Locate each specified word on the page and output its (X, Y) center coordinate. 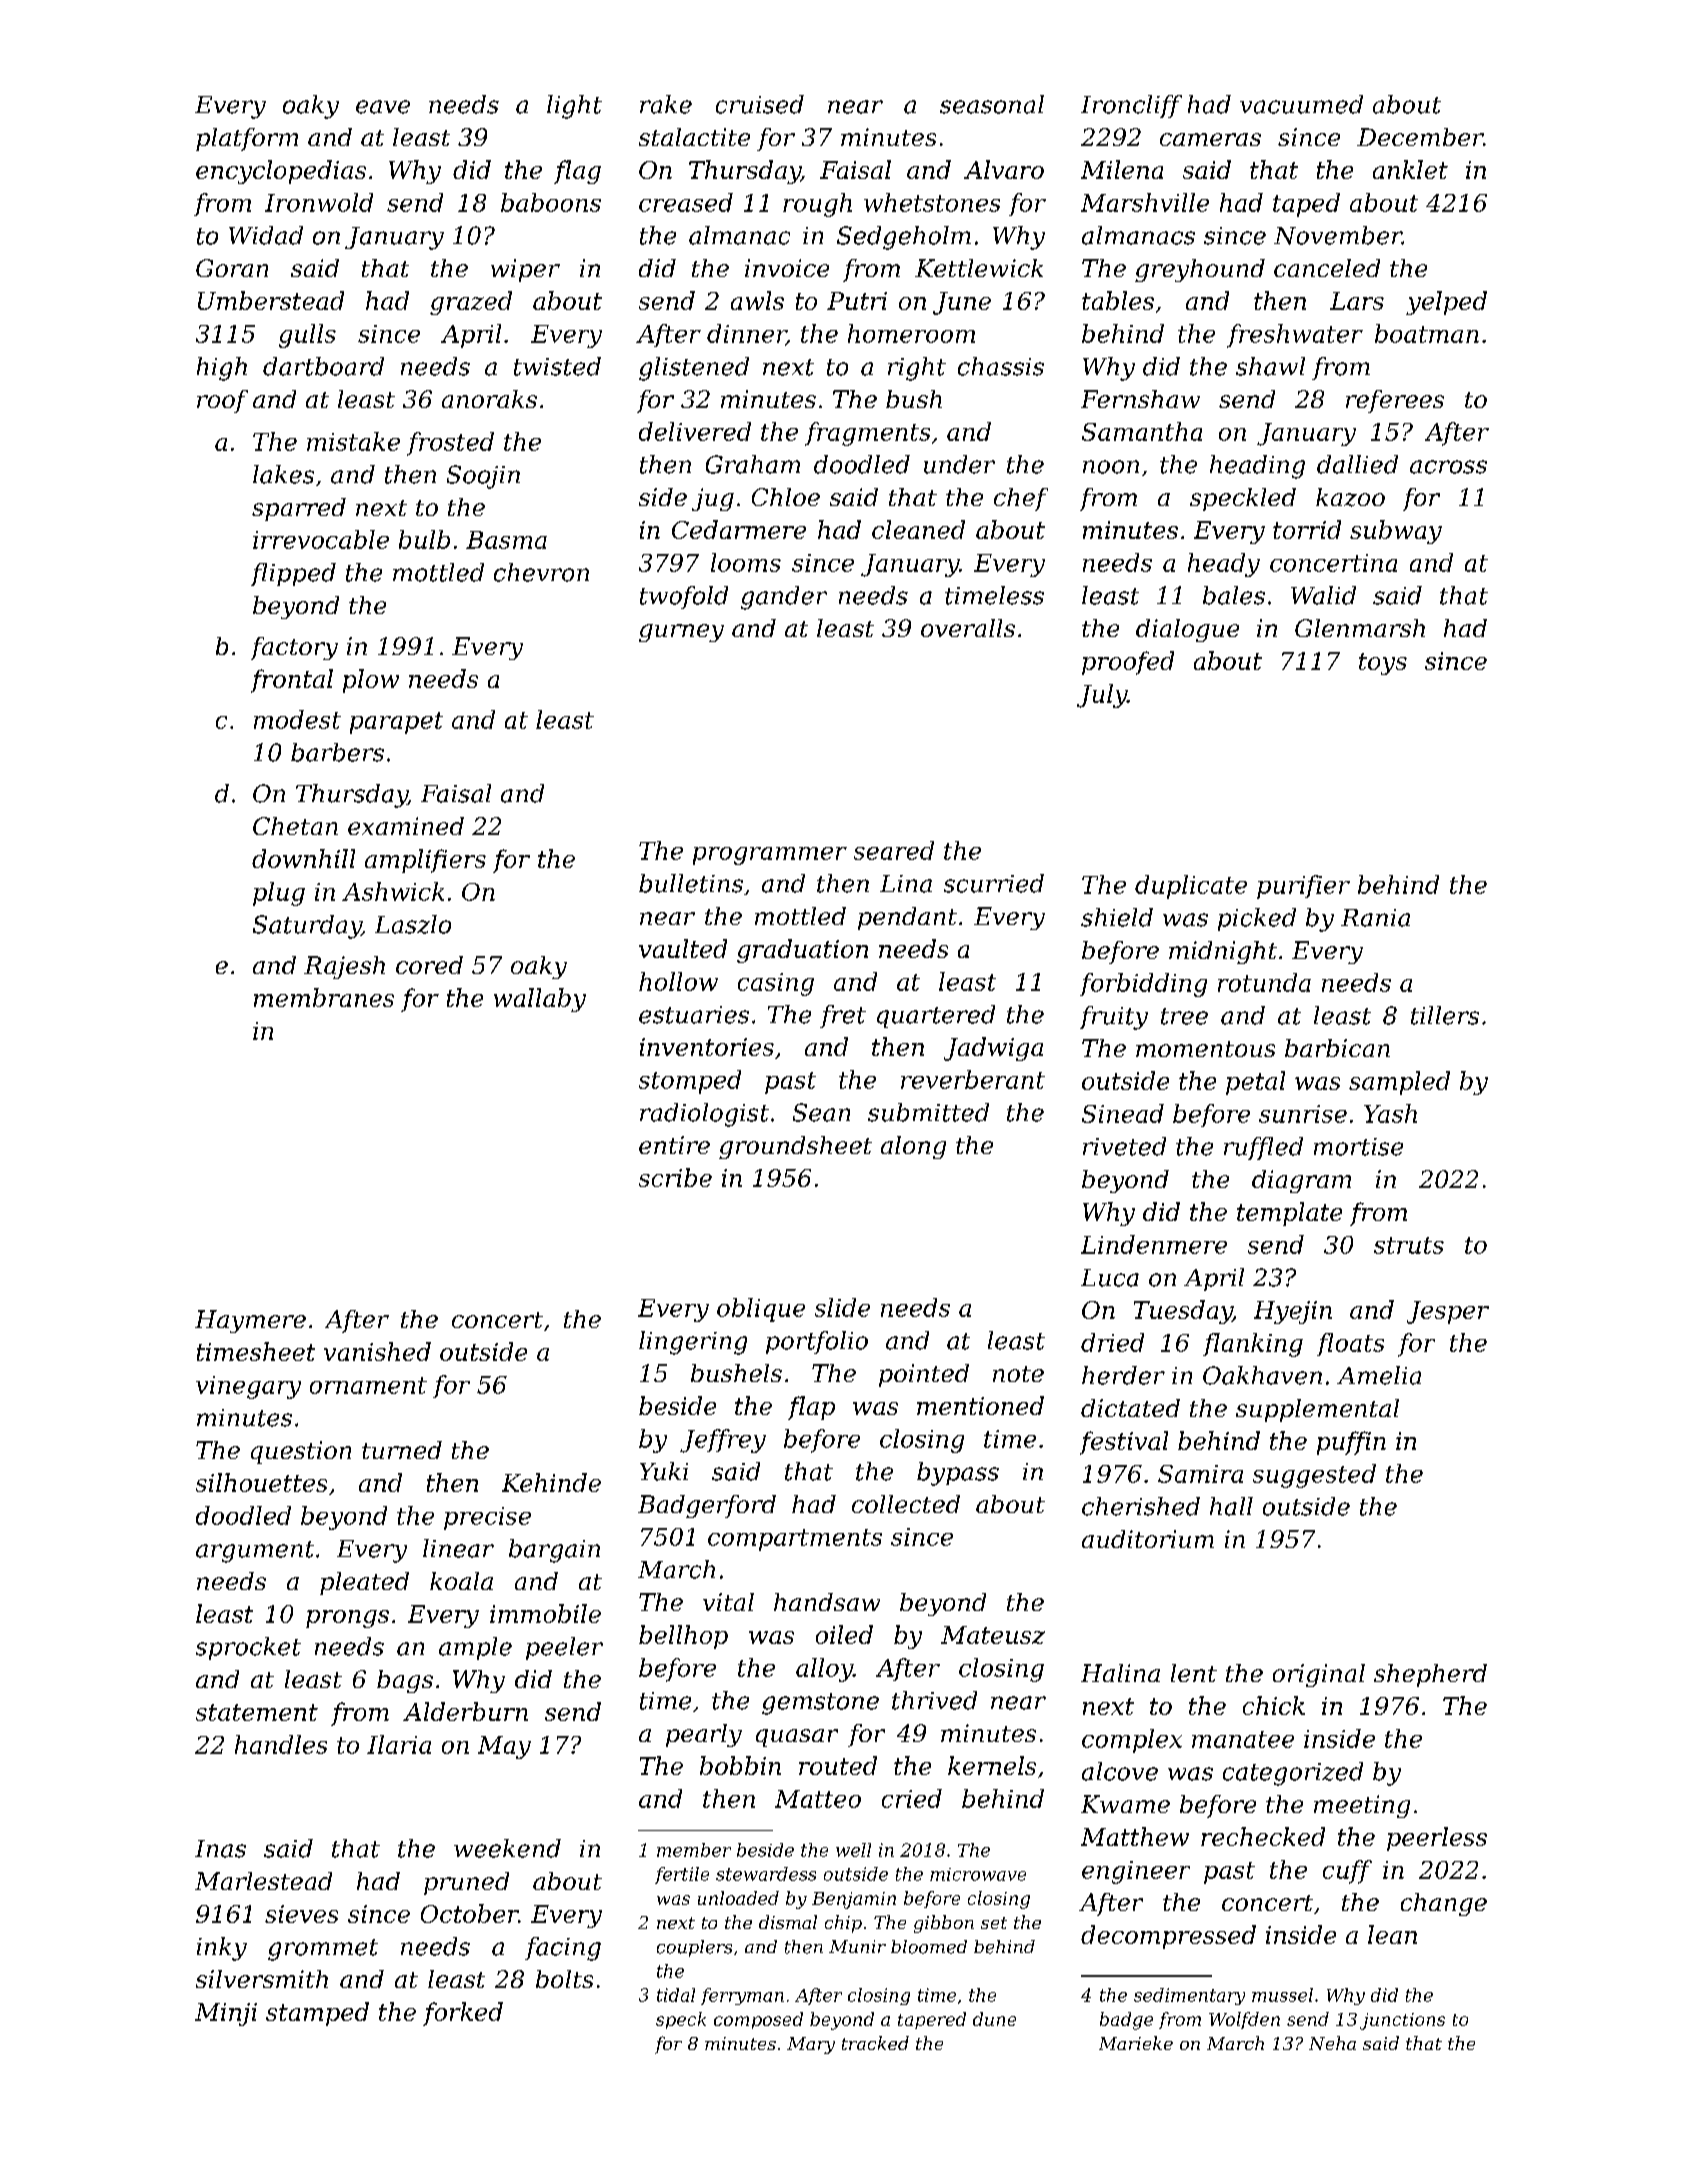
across (1448, 467)
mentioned (980, 1405)
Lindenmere (1154, 1244)
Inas (220, 1849)
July (1102, 696)
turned (402, 1450)
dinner (746, 334)
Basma (506, 540)
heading (1257, 467)
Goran (232, 268)
